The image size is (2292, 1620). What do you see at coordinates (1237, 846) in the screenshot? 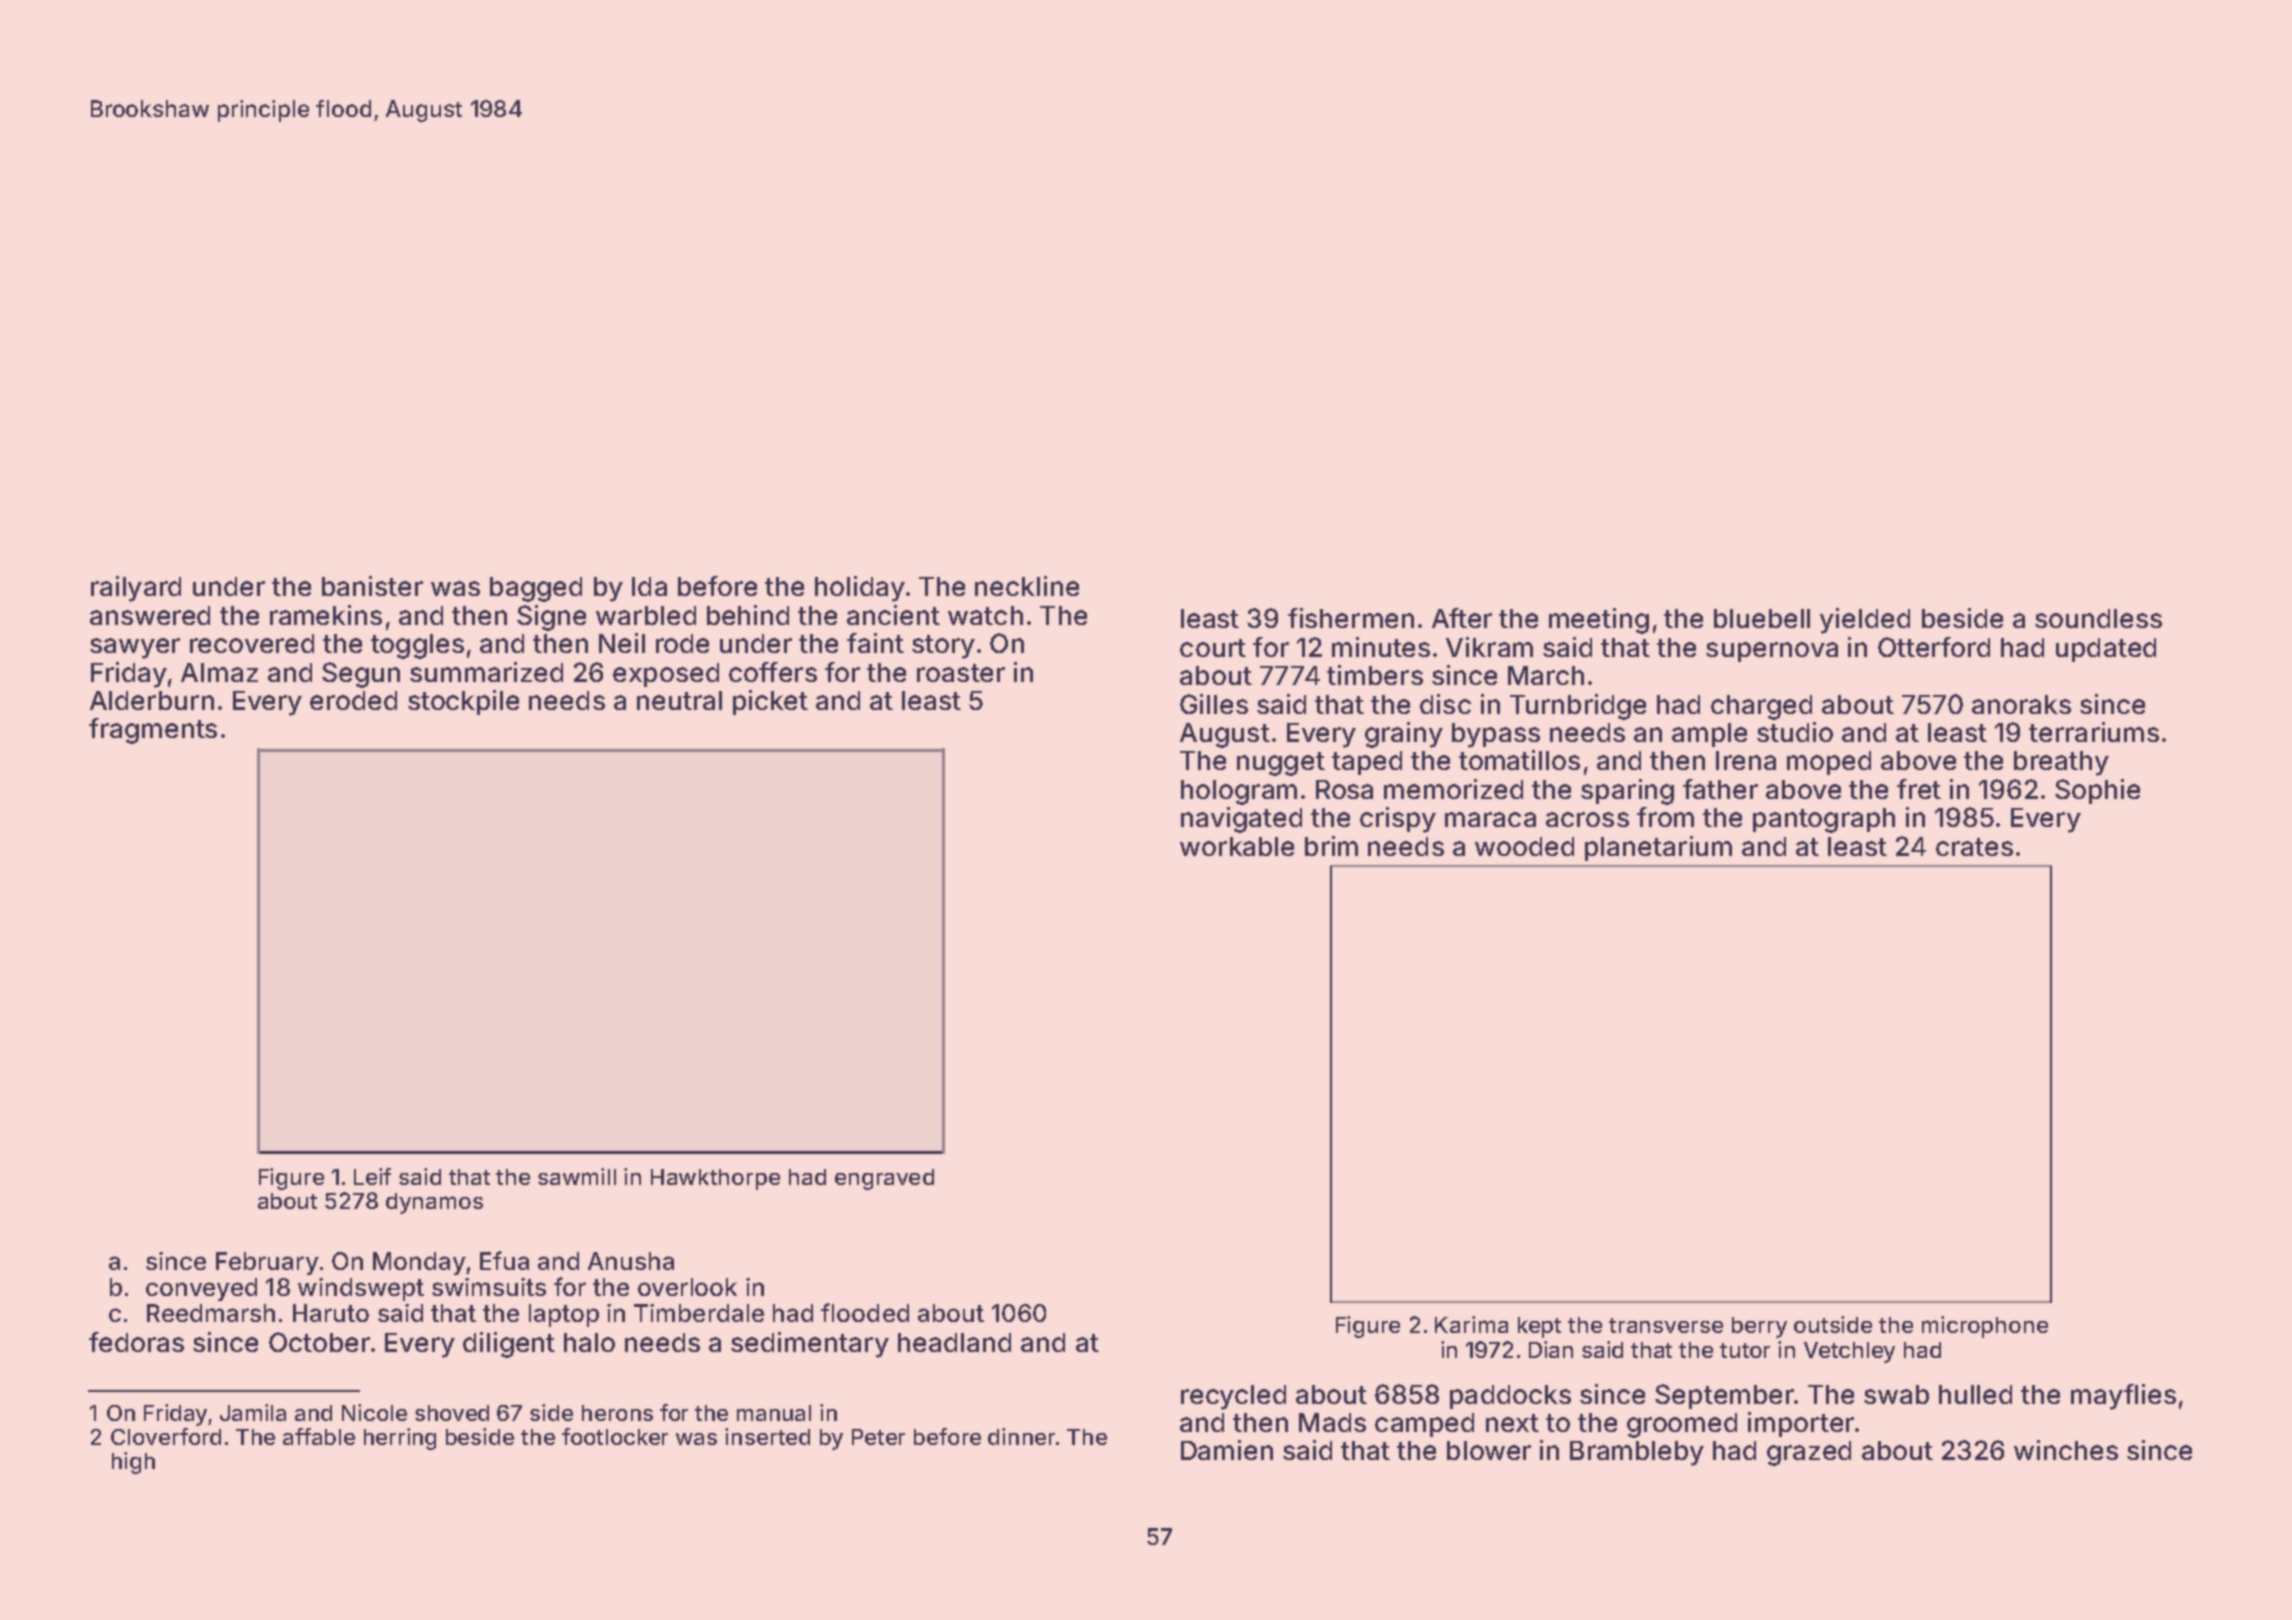
I see `workable` at bounding box center [1237, 846].
